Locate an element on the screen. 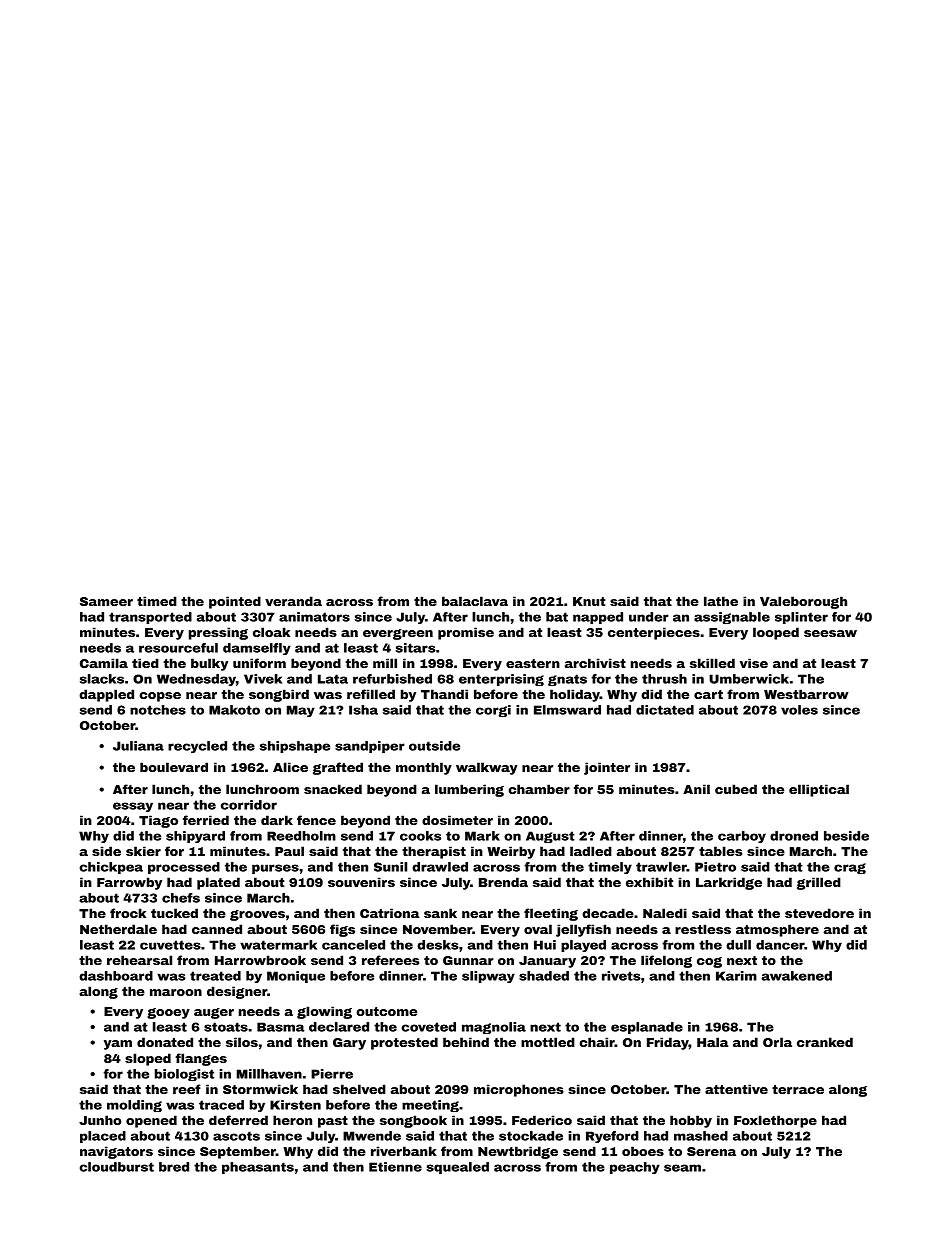  pheasants is located at coordinates (258, 1168).
